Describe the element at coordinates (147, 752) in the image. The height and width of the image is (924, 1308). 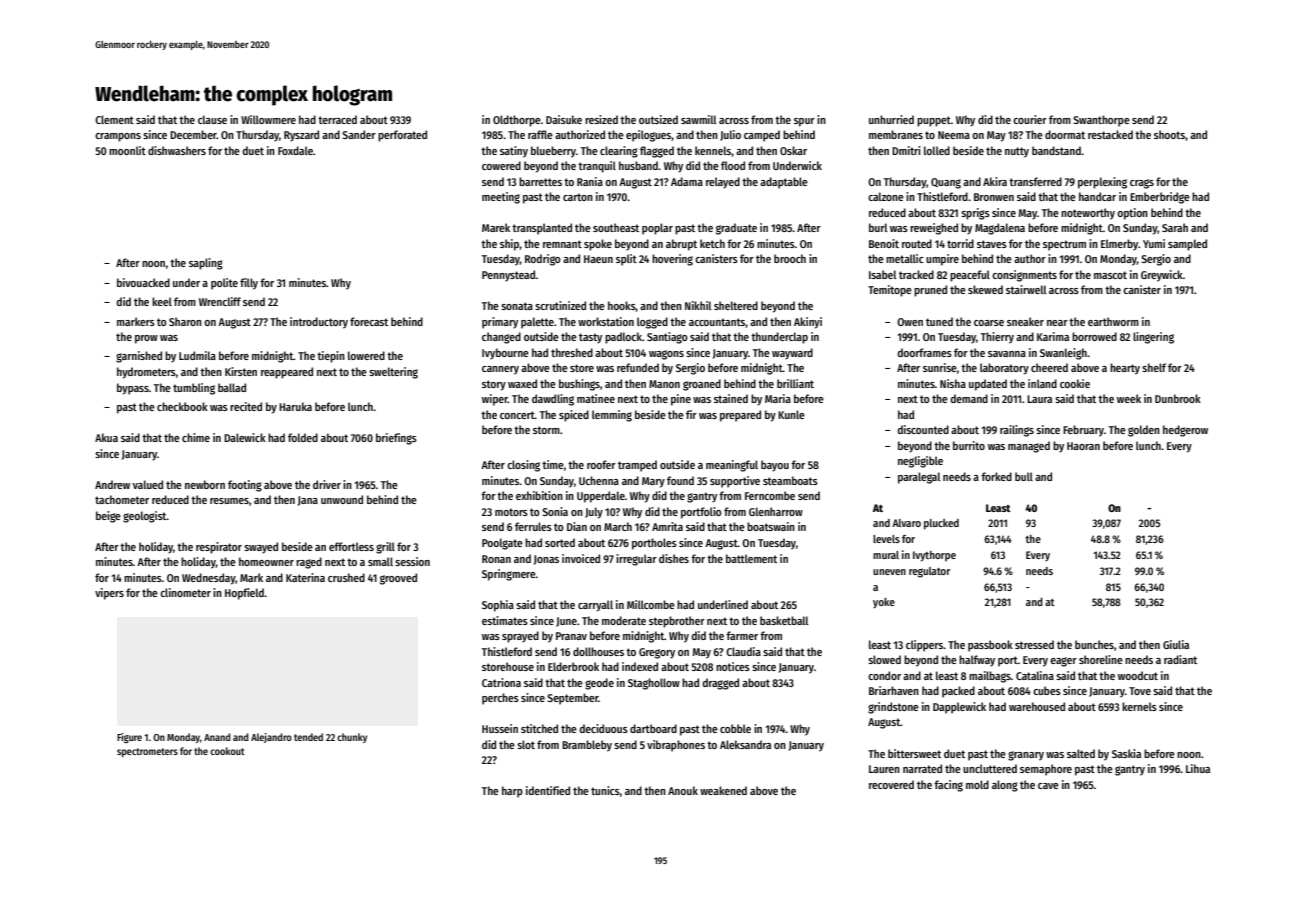
I see `spectrometers` at that location.
